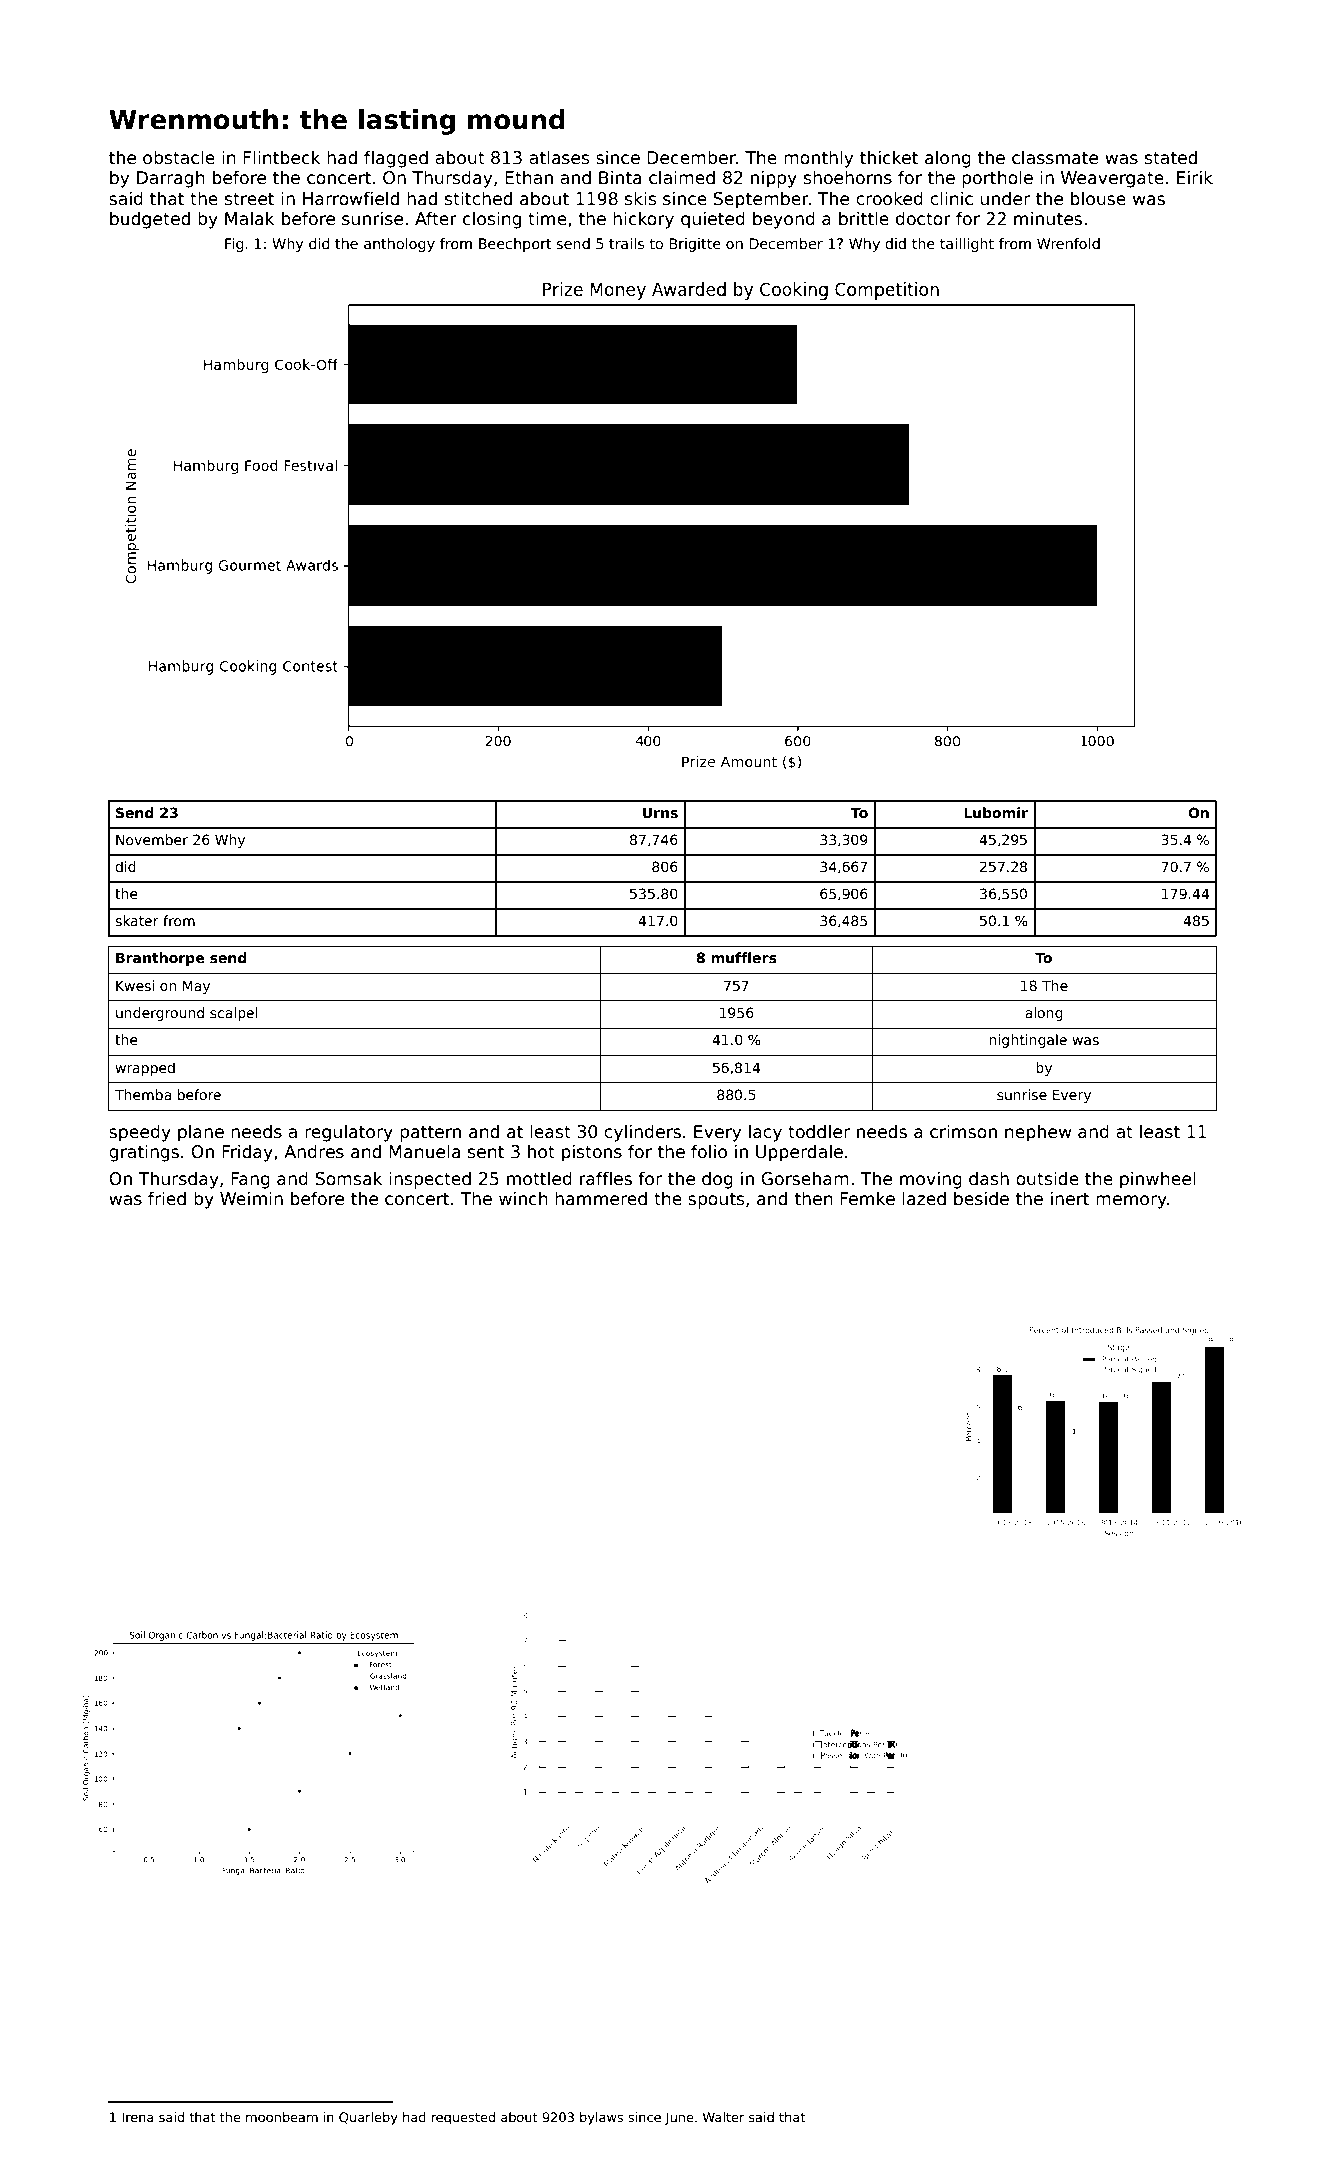  What do you see at coordinates (430, 1134) in the document?
I see `pattern` at bounding box center [430, 1134].
